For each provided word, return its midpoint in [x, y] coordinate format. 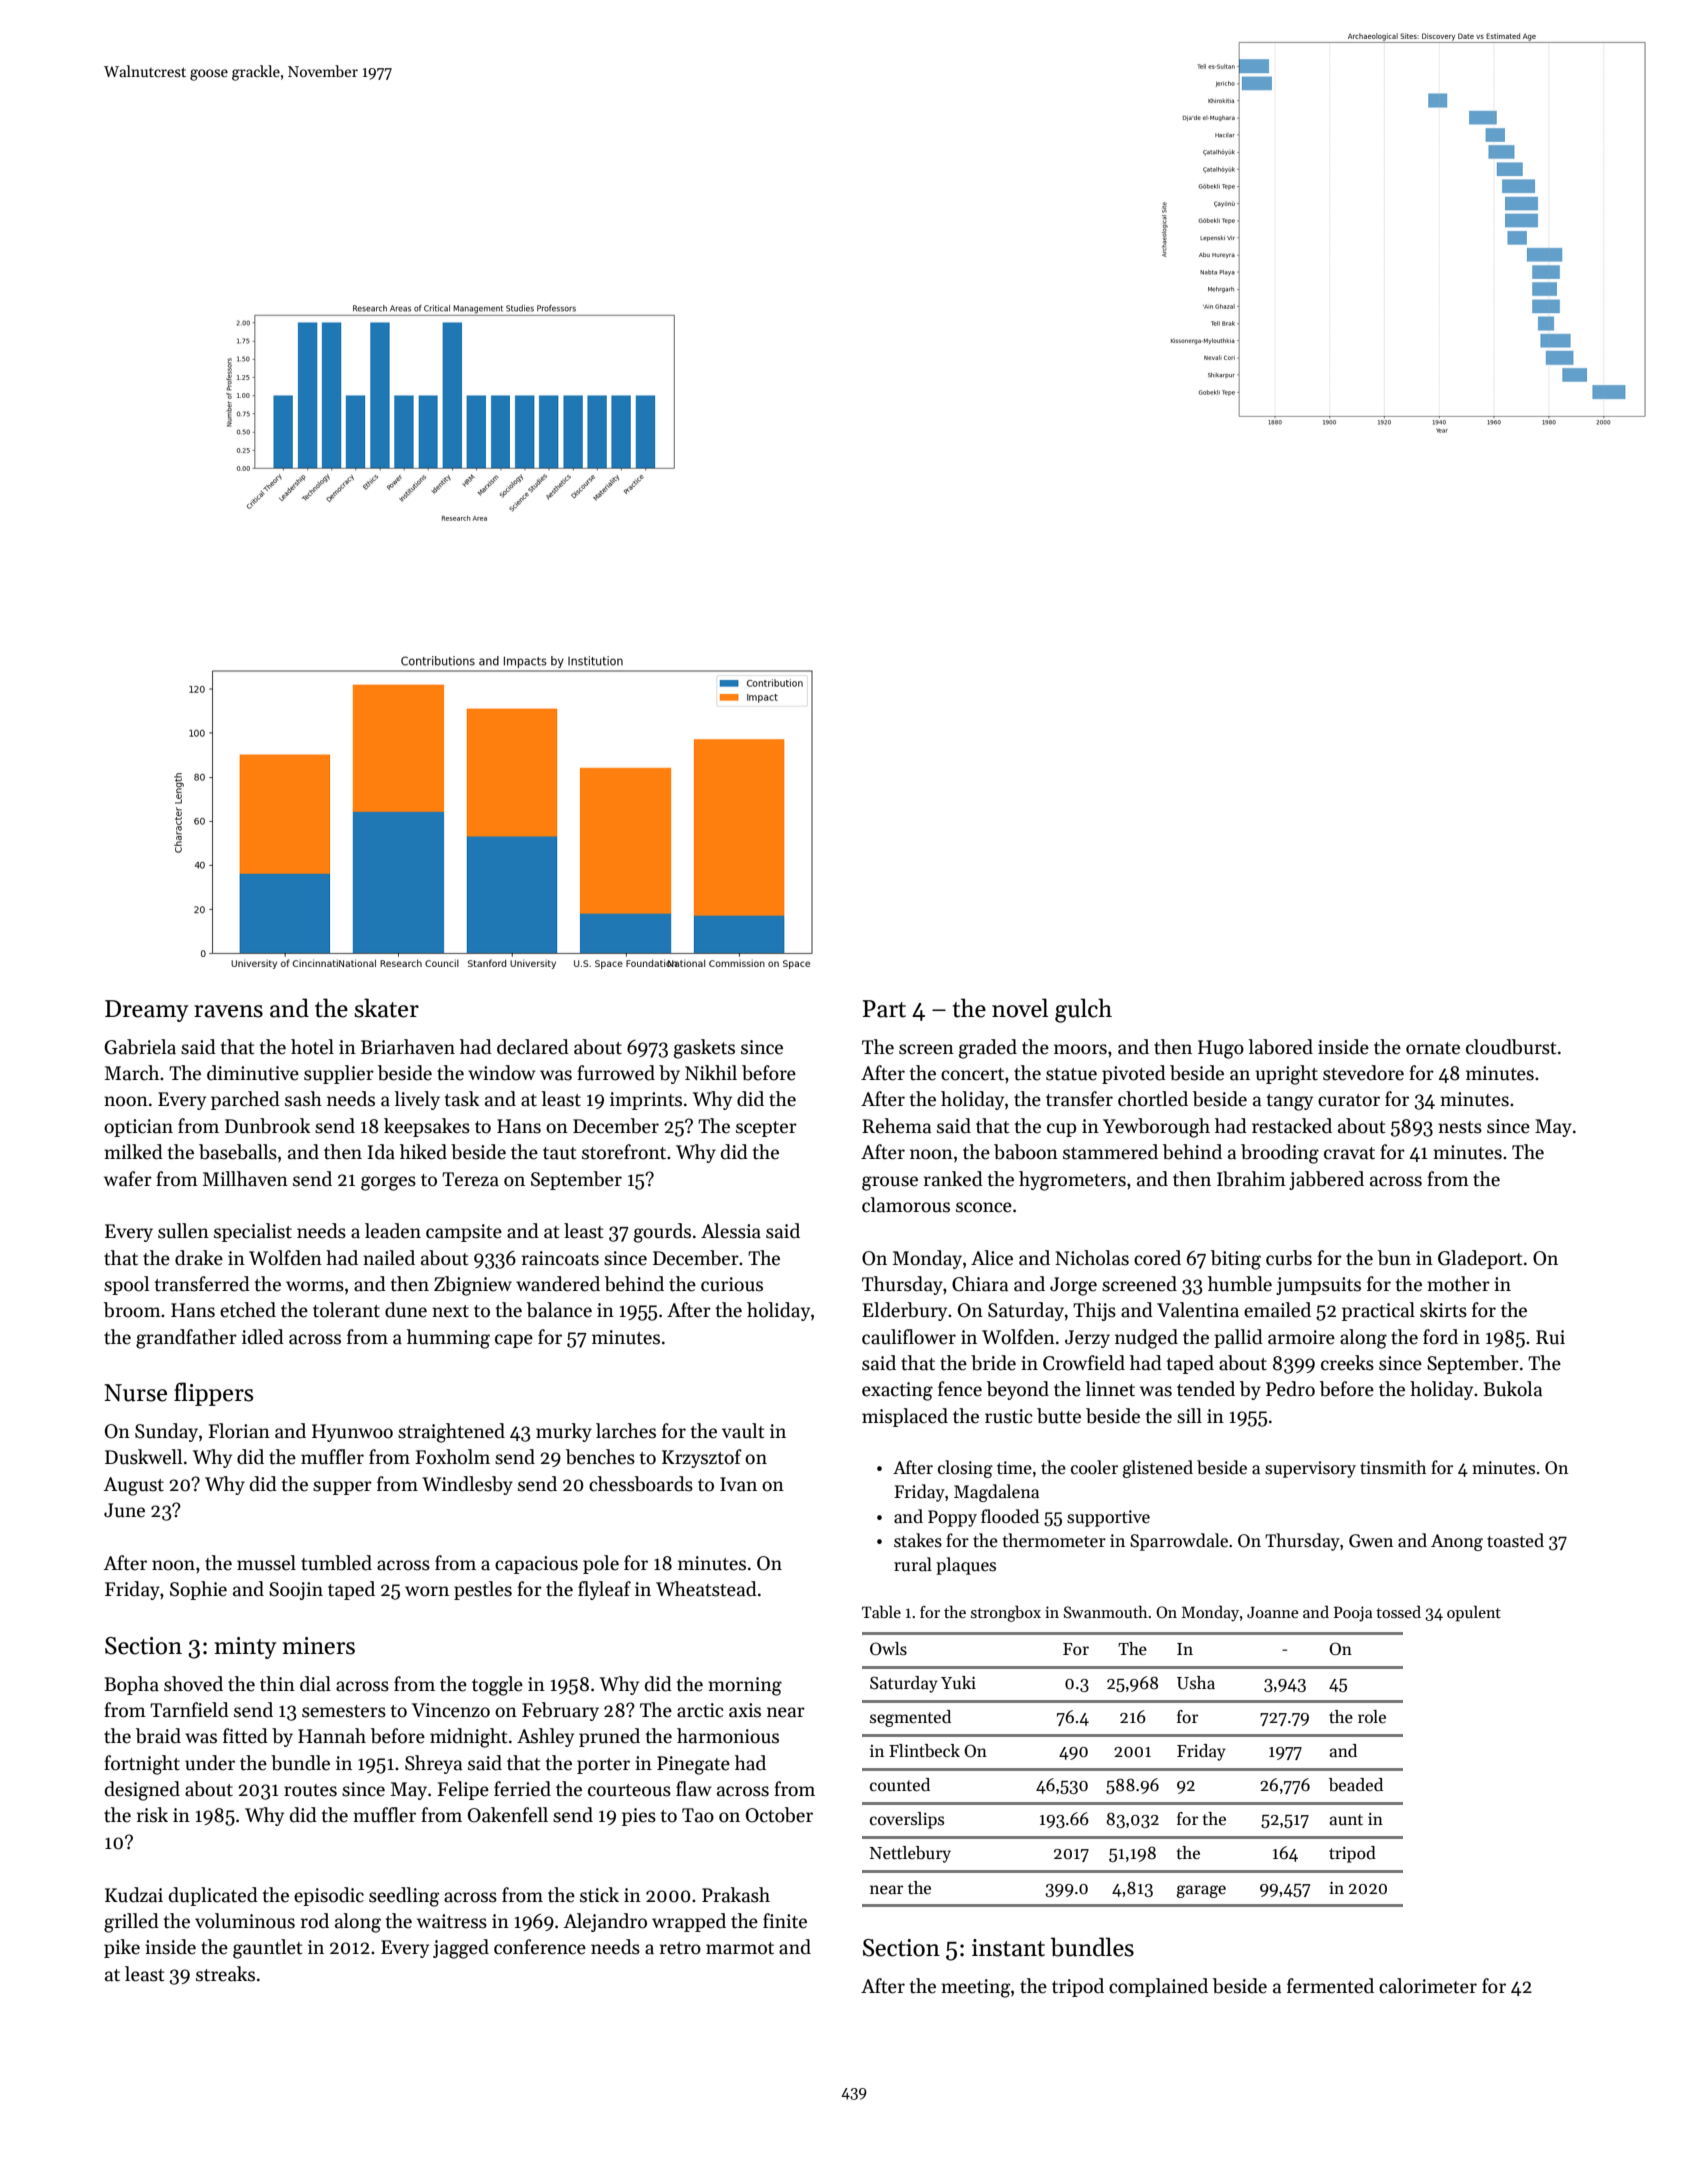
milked [133, 1152]
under [210, 1763]
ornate [1433, 1048]
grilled [131, 1923]
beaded [1356, 1785]
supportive [1108, 1518]
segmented [910, 1718]
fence [960, 1389]
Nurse [135, 1393]
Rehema [896, 1126]
